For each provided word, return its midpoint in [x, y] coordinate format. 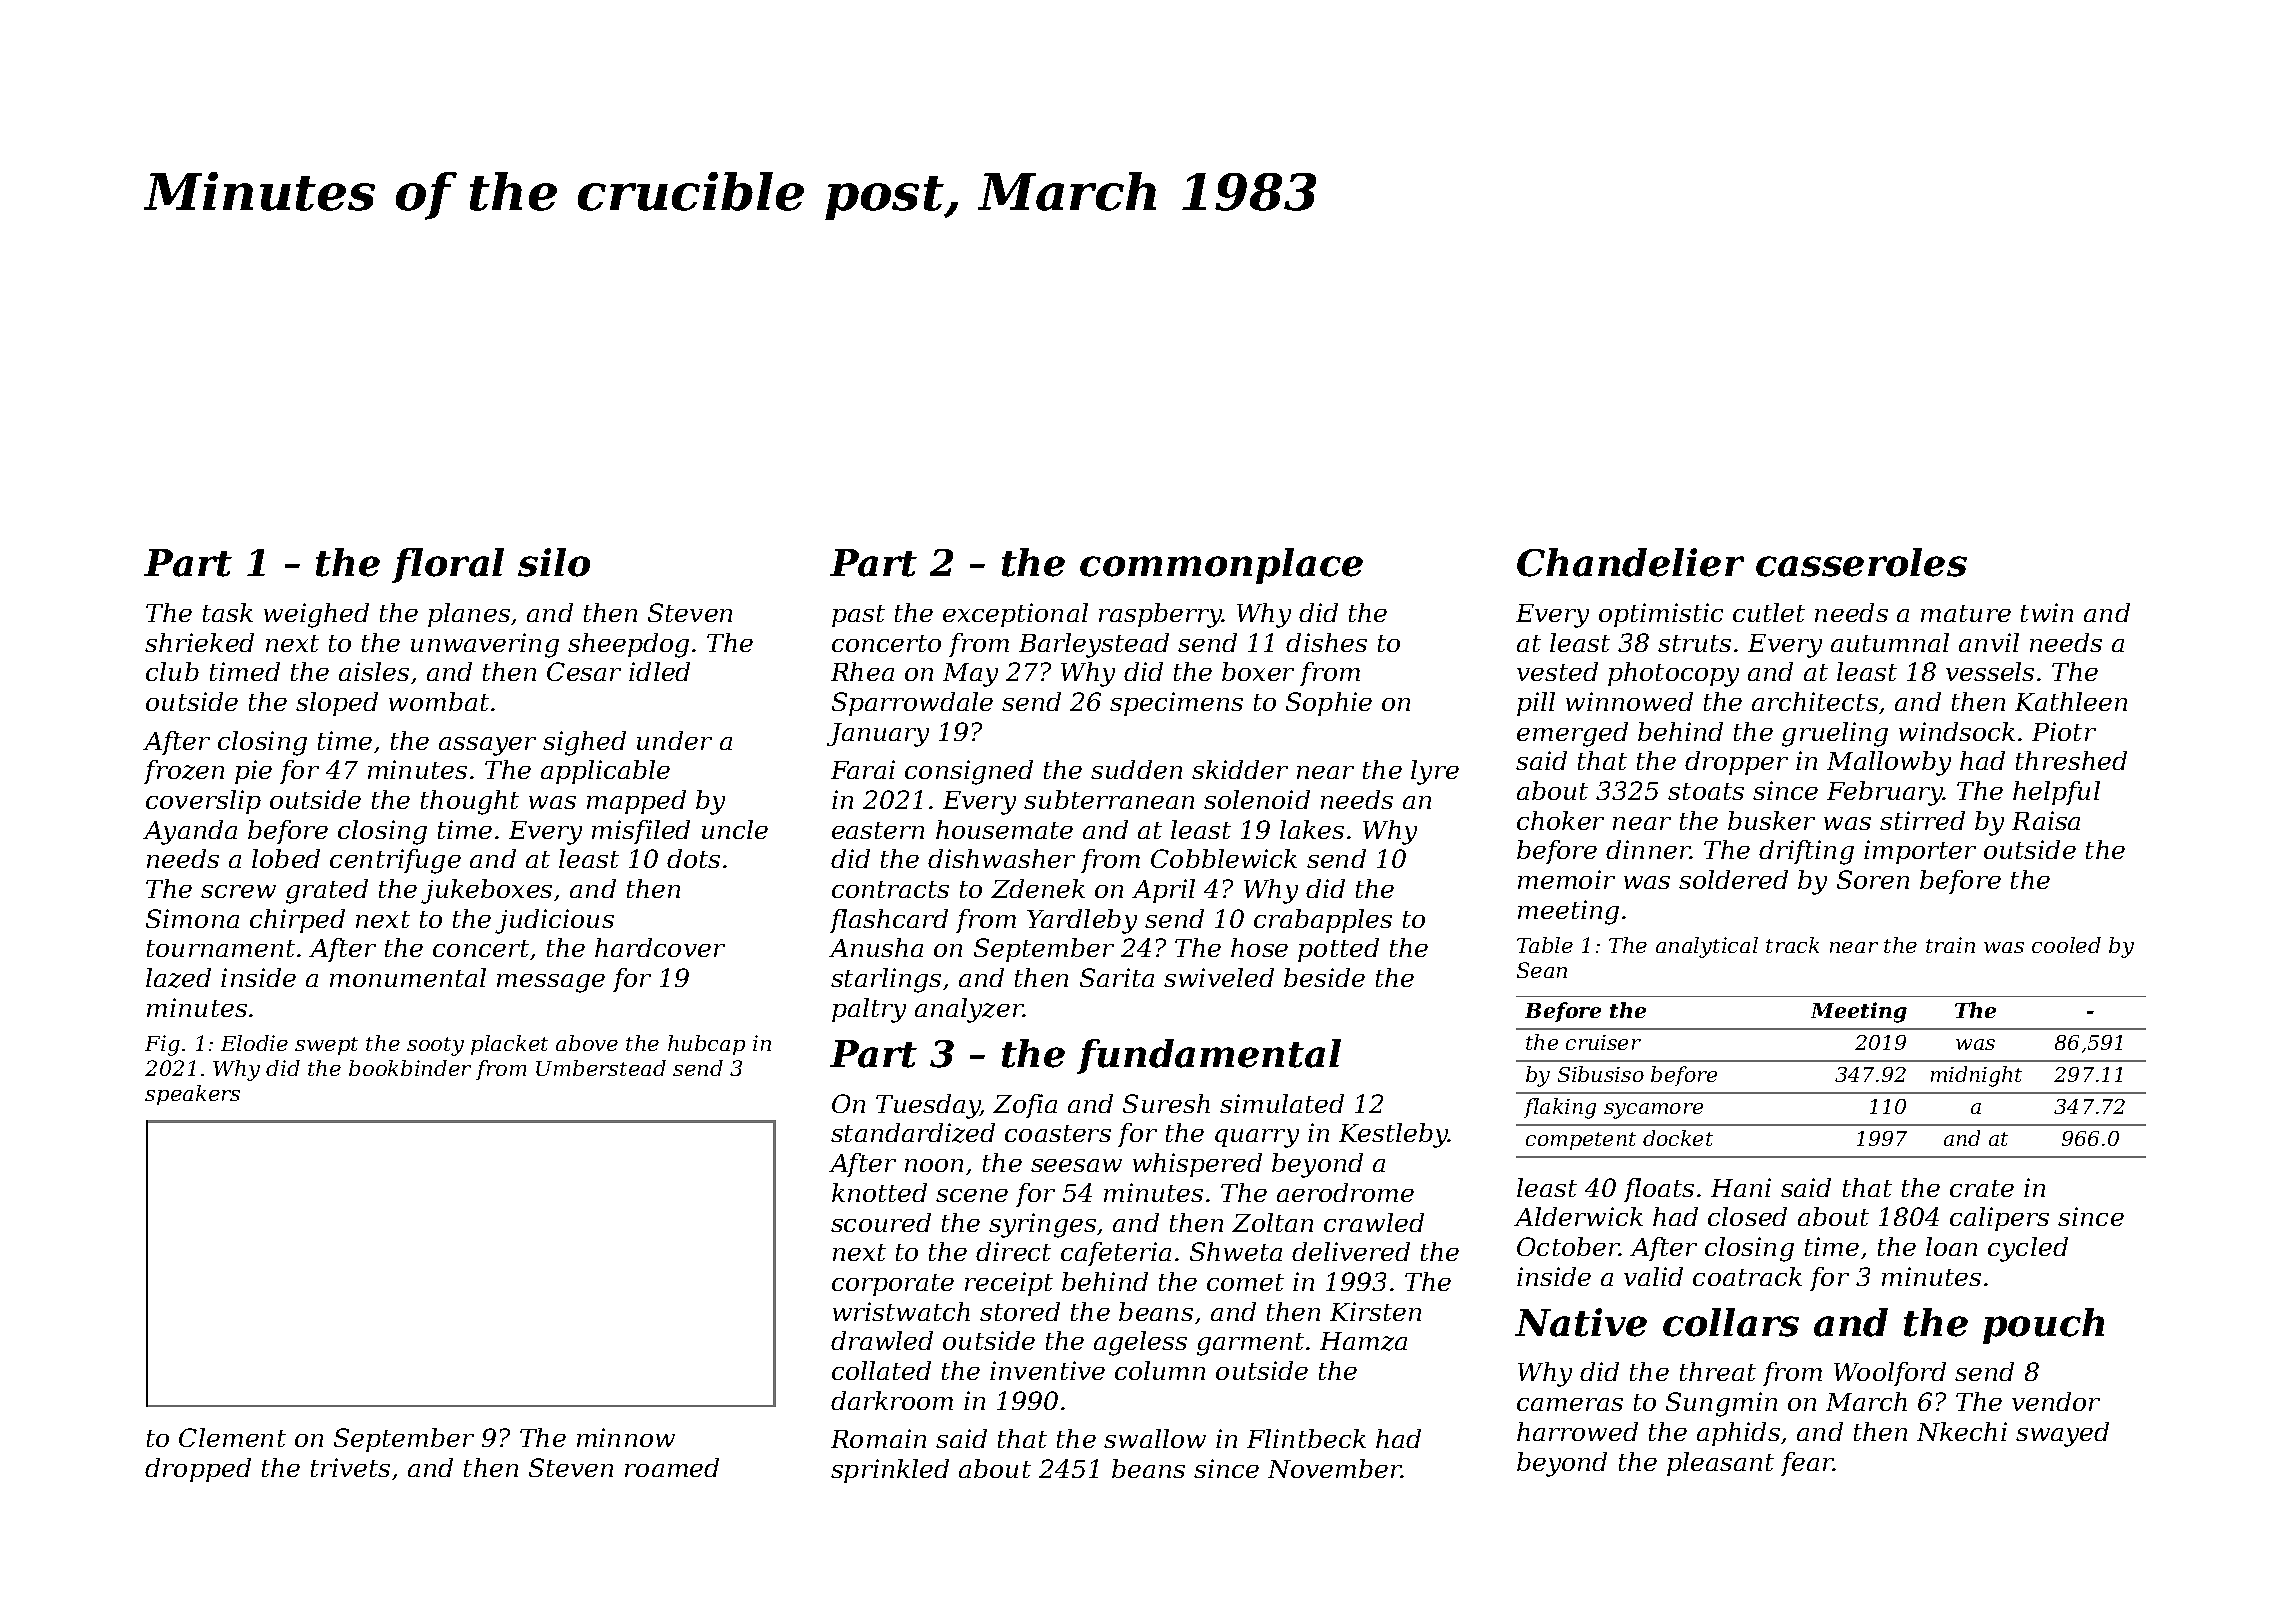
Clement [232, 1437]
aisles [374, 671]
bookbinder [410, 1068]
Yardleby [1082, 921]
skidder [1240, 769]
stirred [1922, 820]
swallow [1155, 1438]
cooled [2066, 945]
